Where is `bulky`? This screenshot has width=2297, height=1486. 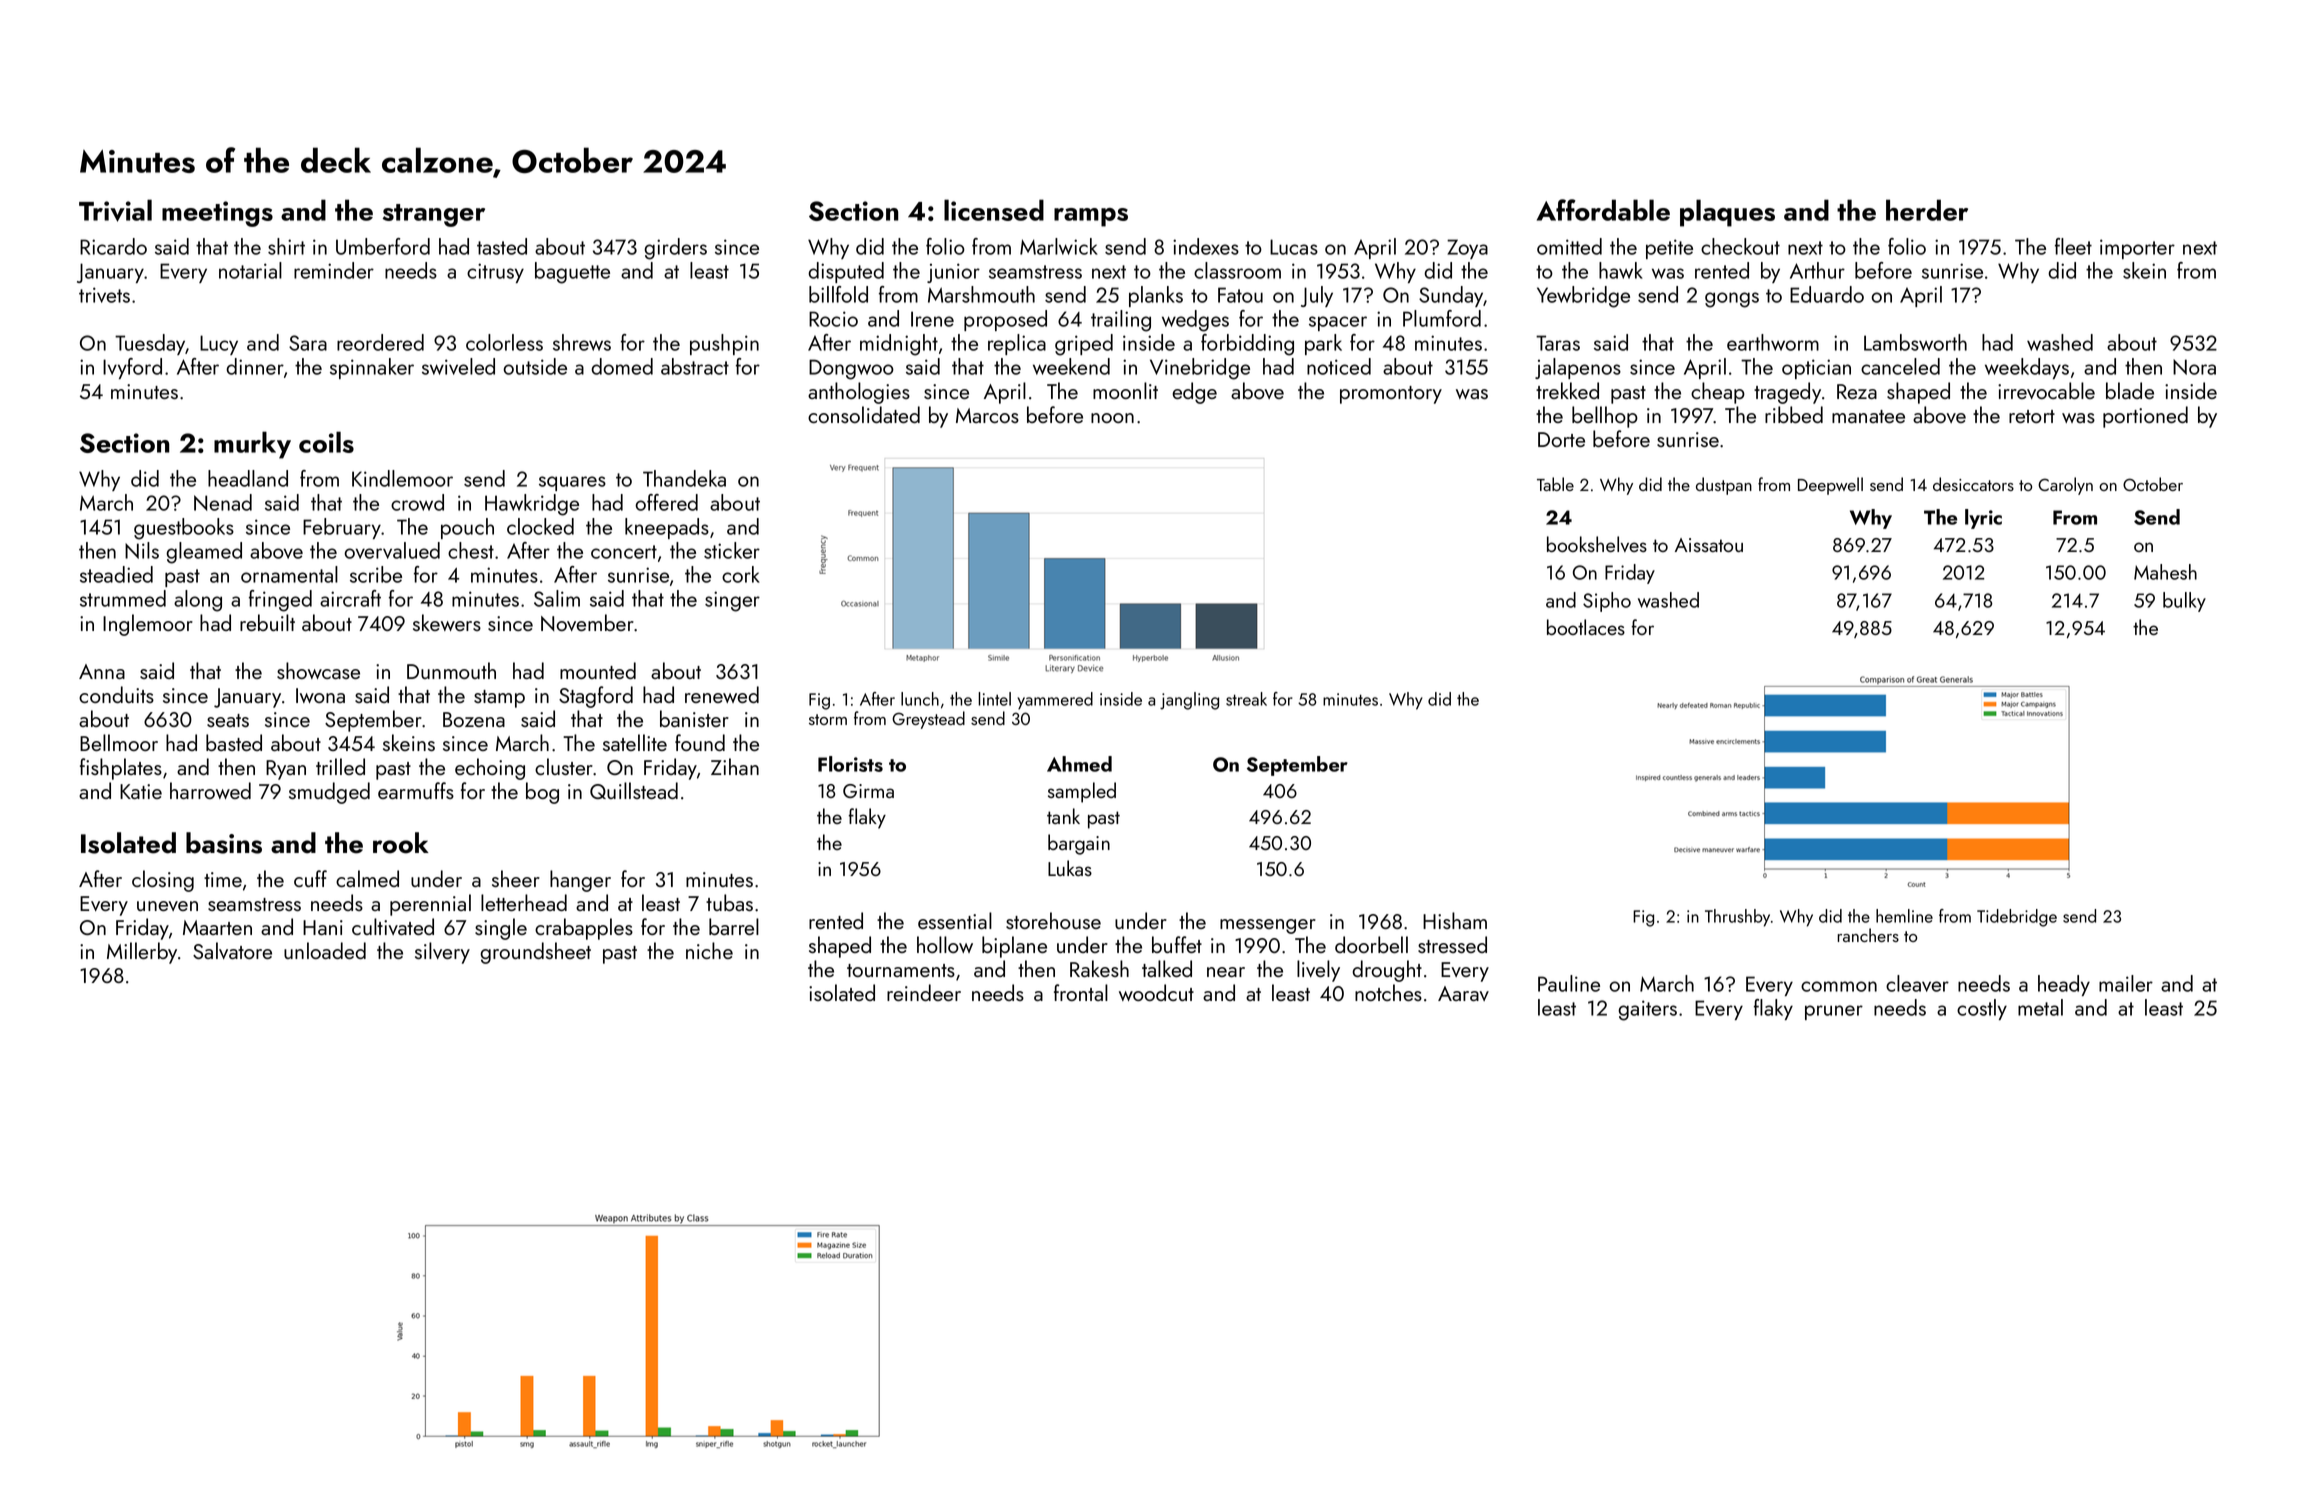 bulky is located at coordinates (2184, 602).
